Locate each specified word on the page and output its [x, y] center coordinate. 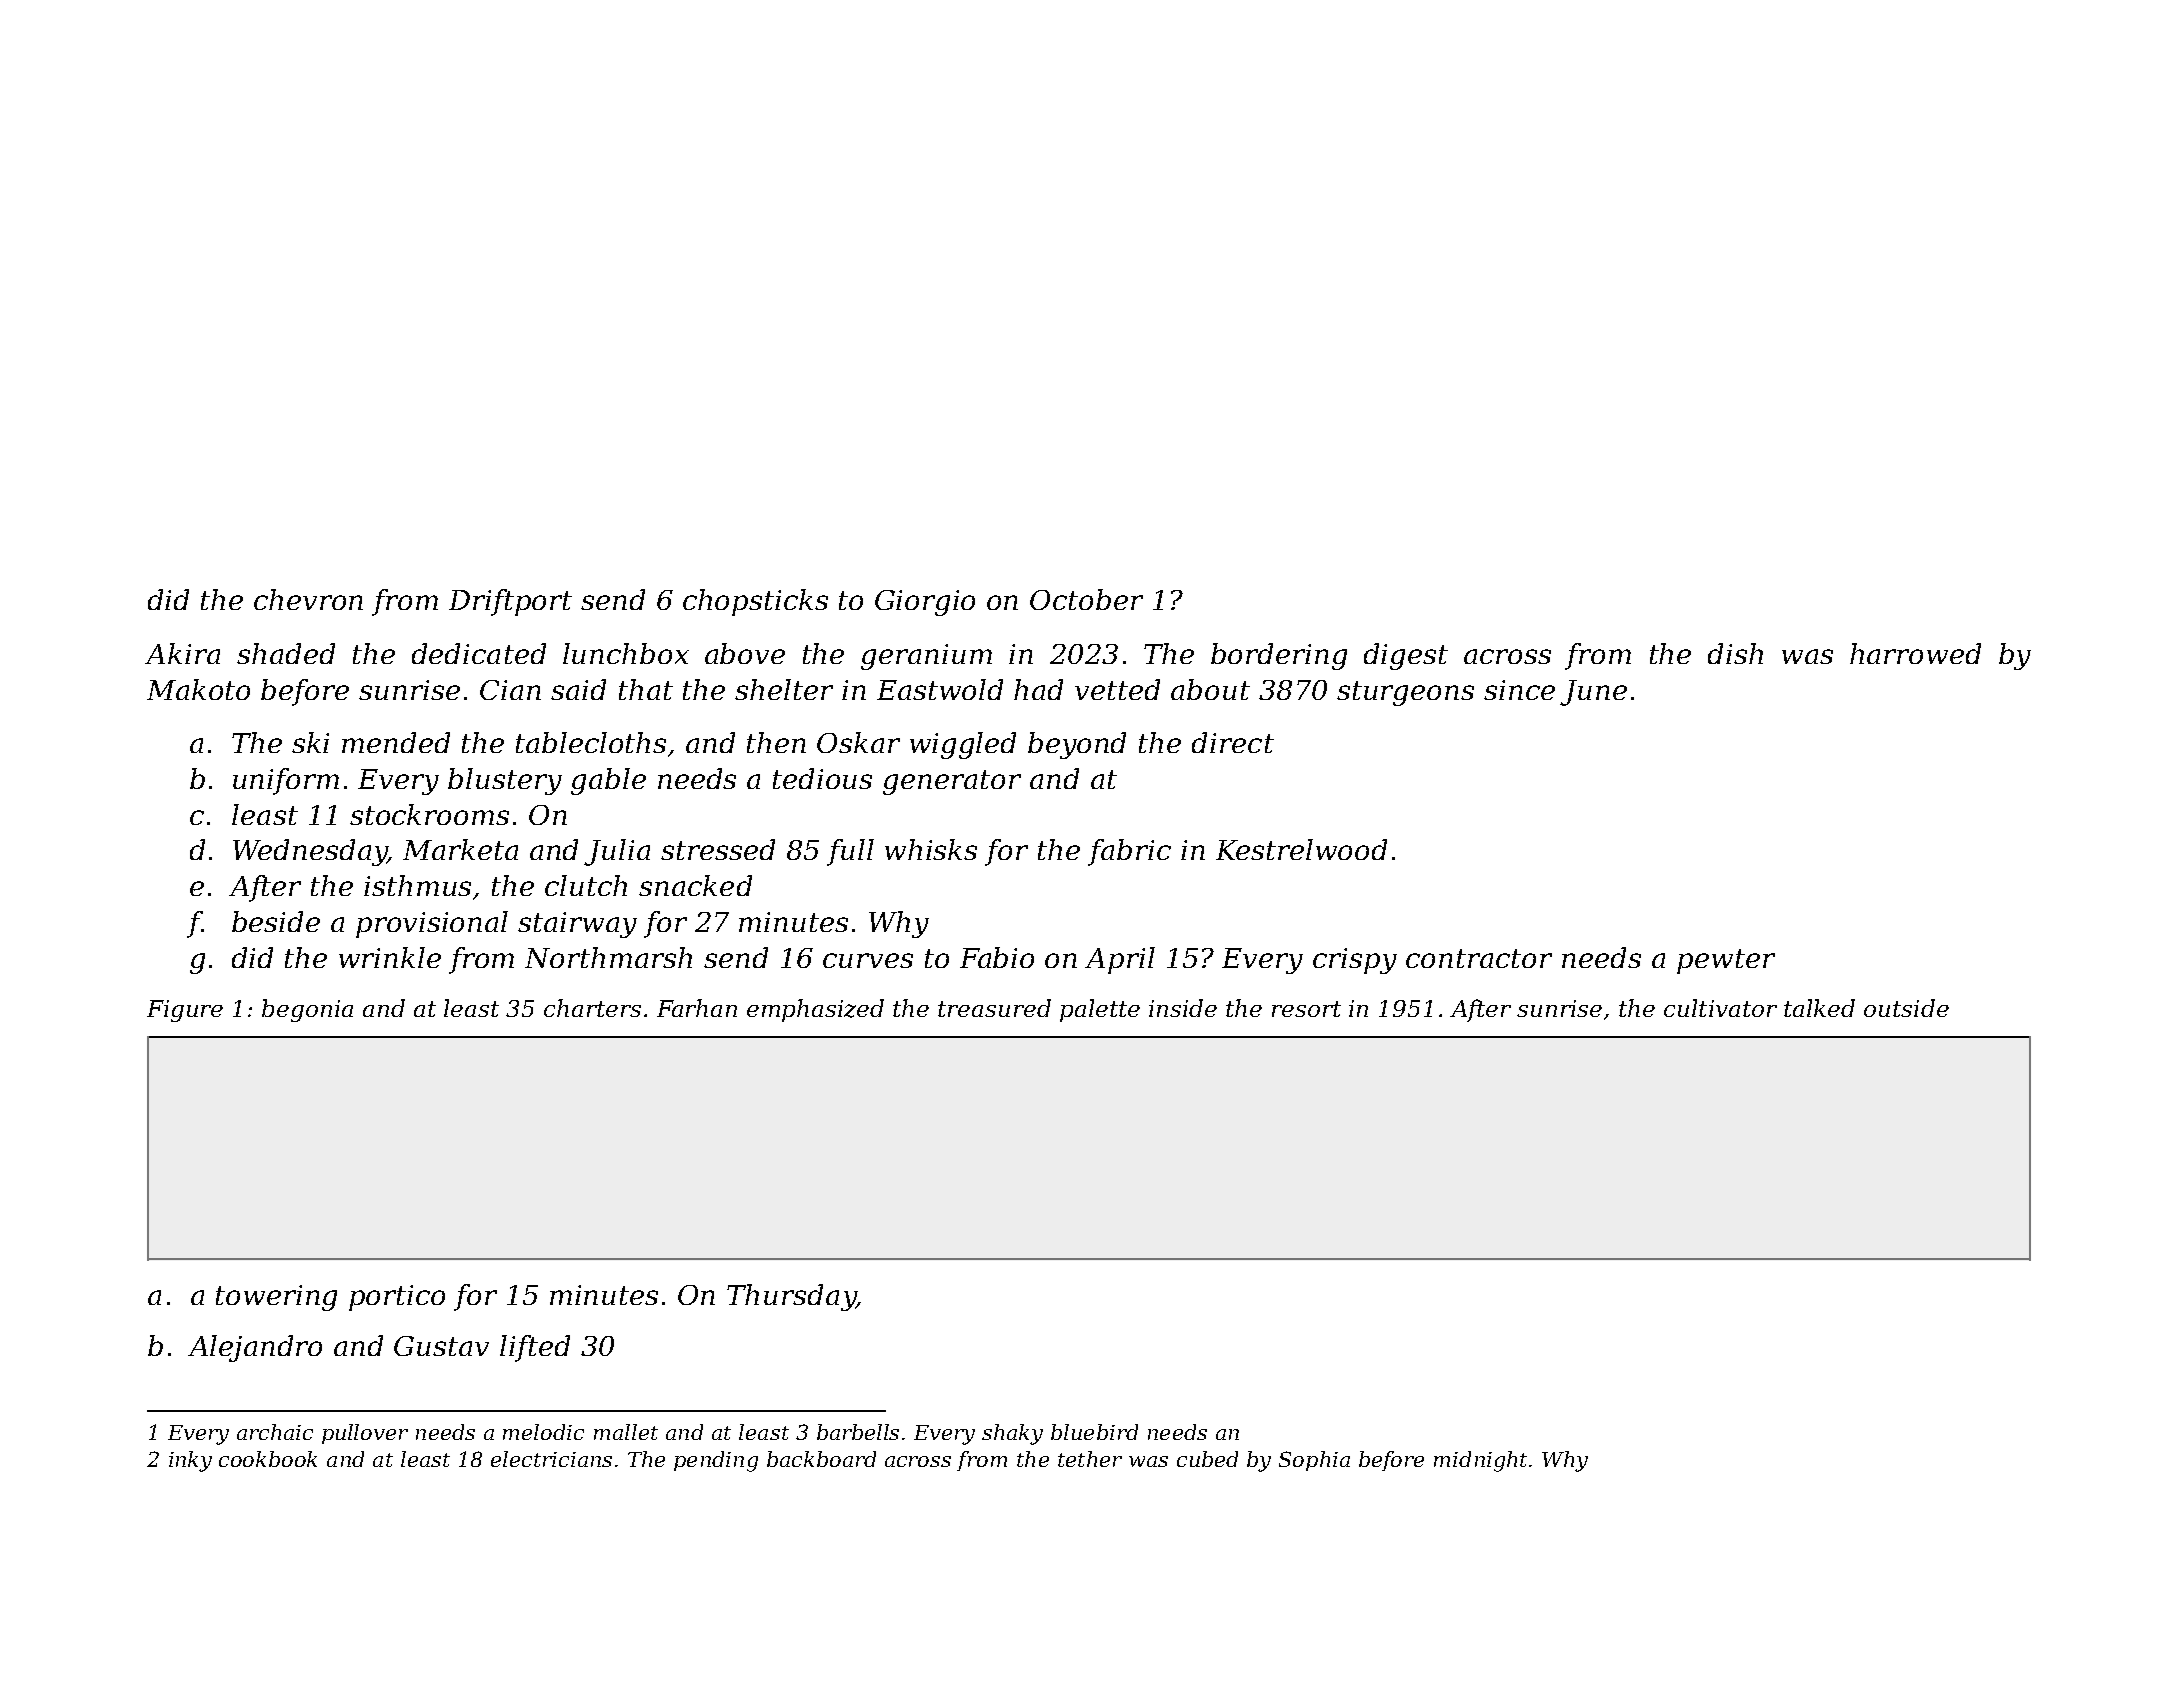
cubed [1207, 1459]
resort [1306, 1009]
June [1593, 693]
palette [1100, 1010]
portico [397, 1298]
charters [592, 1008]
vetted [1117, 689]
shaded [286, 653]
